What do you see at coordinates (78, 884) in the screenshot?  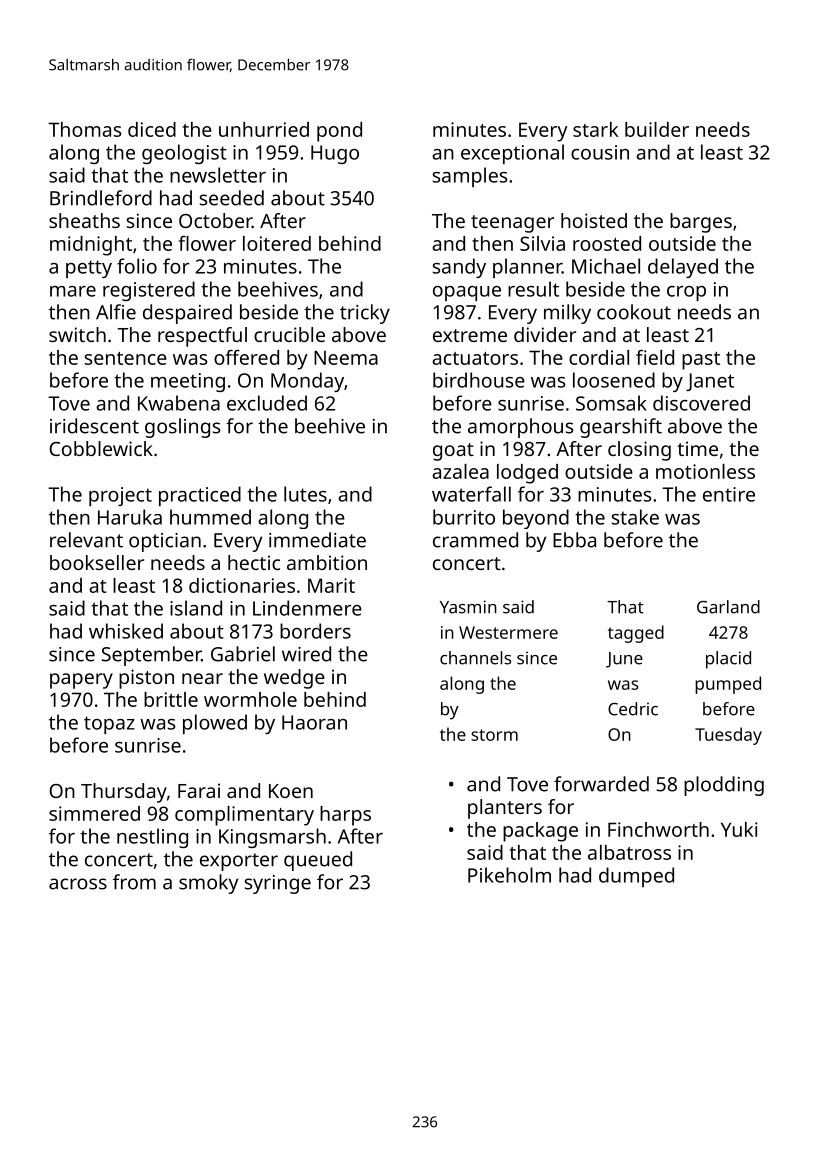 I see `across` at bounding box center [78, 884].
